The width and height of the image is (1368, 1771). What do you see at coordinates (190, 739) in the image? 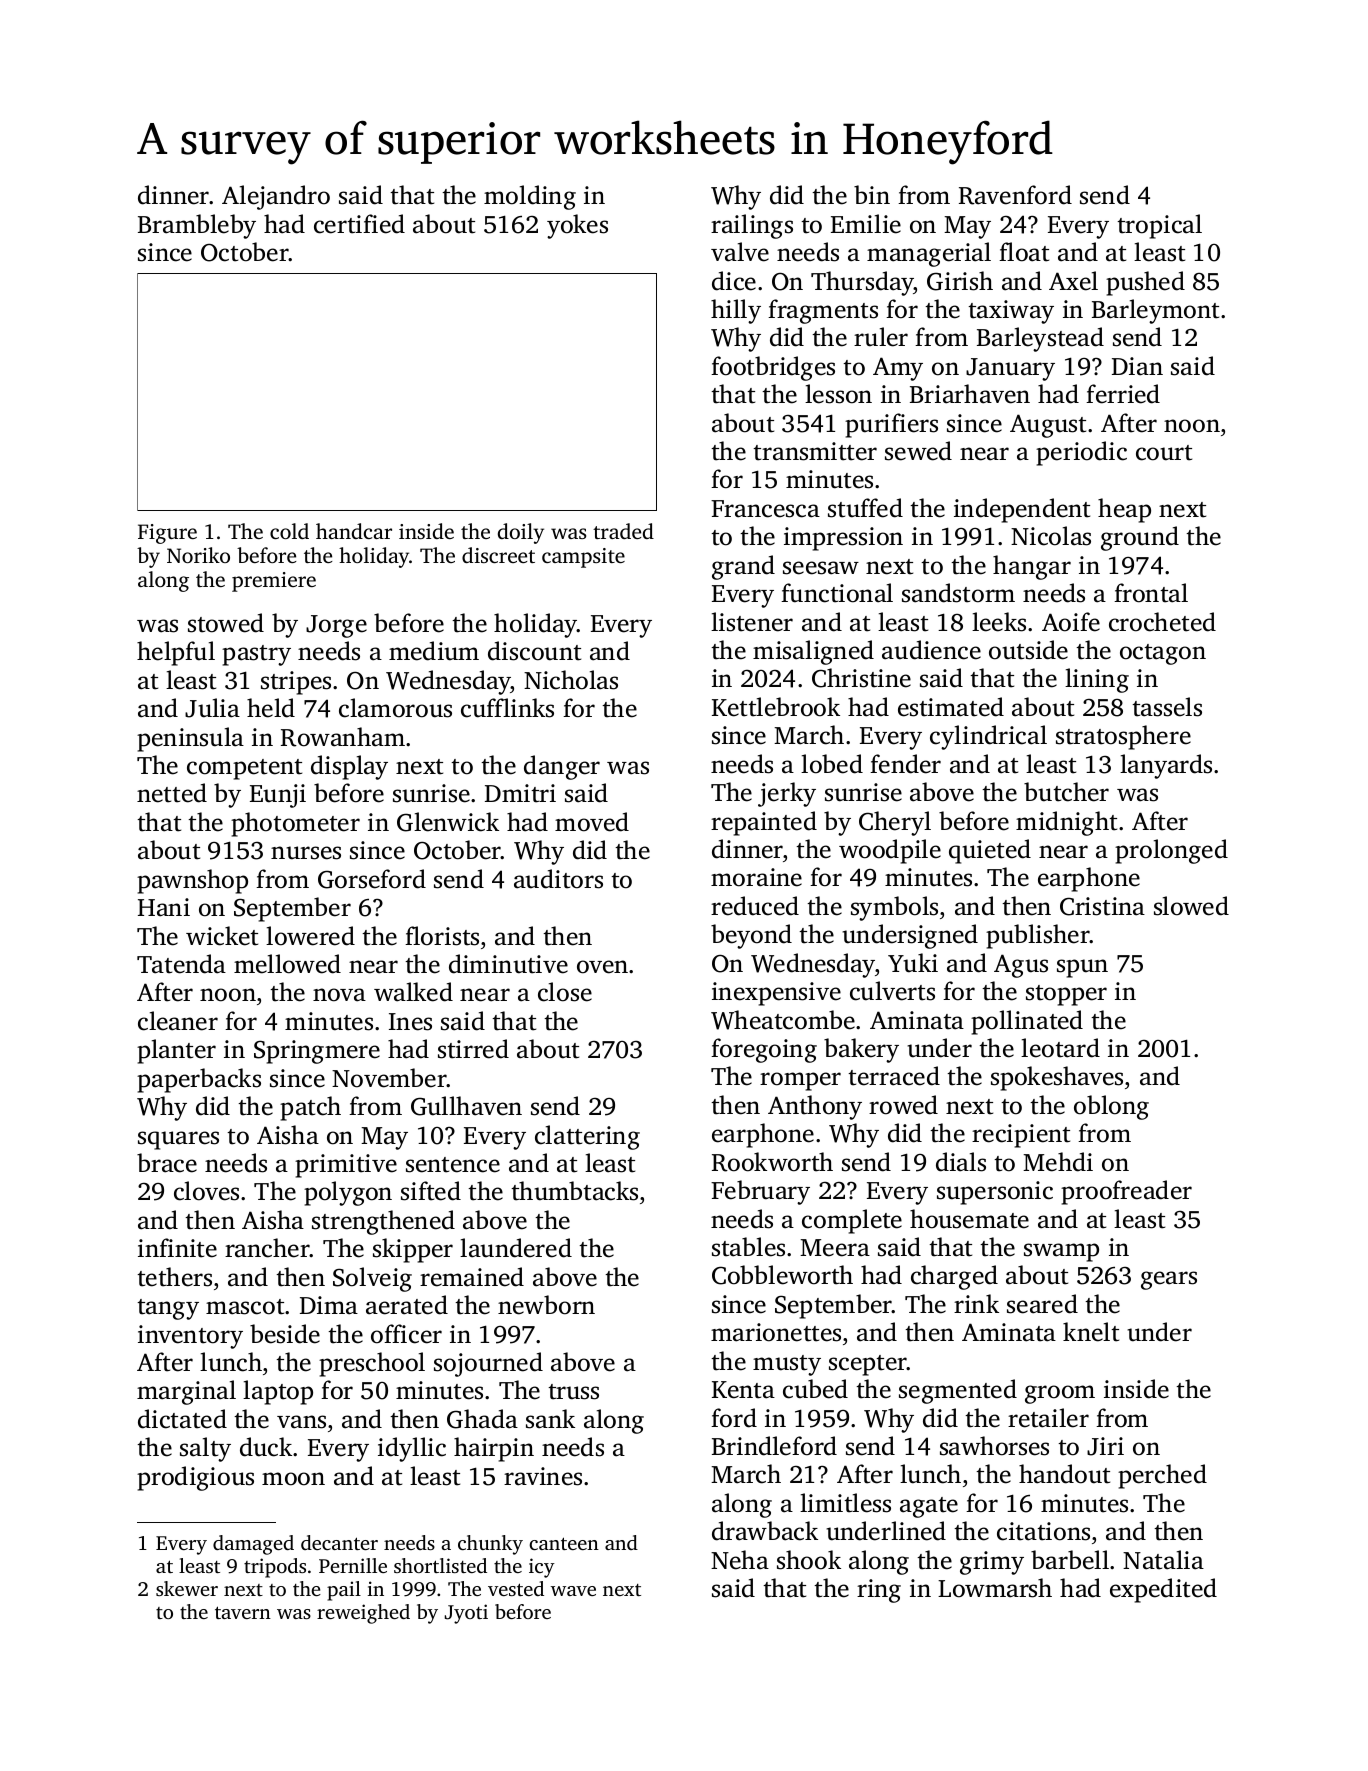
I see `peninsula` at bounding box center [190, 739].
